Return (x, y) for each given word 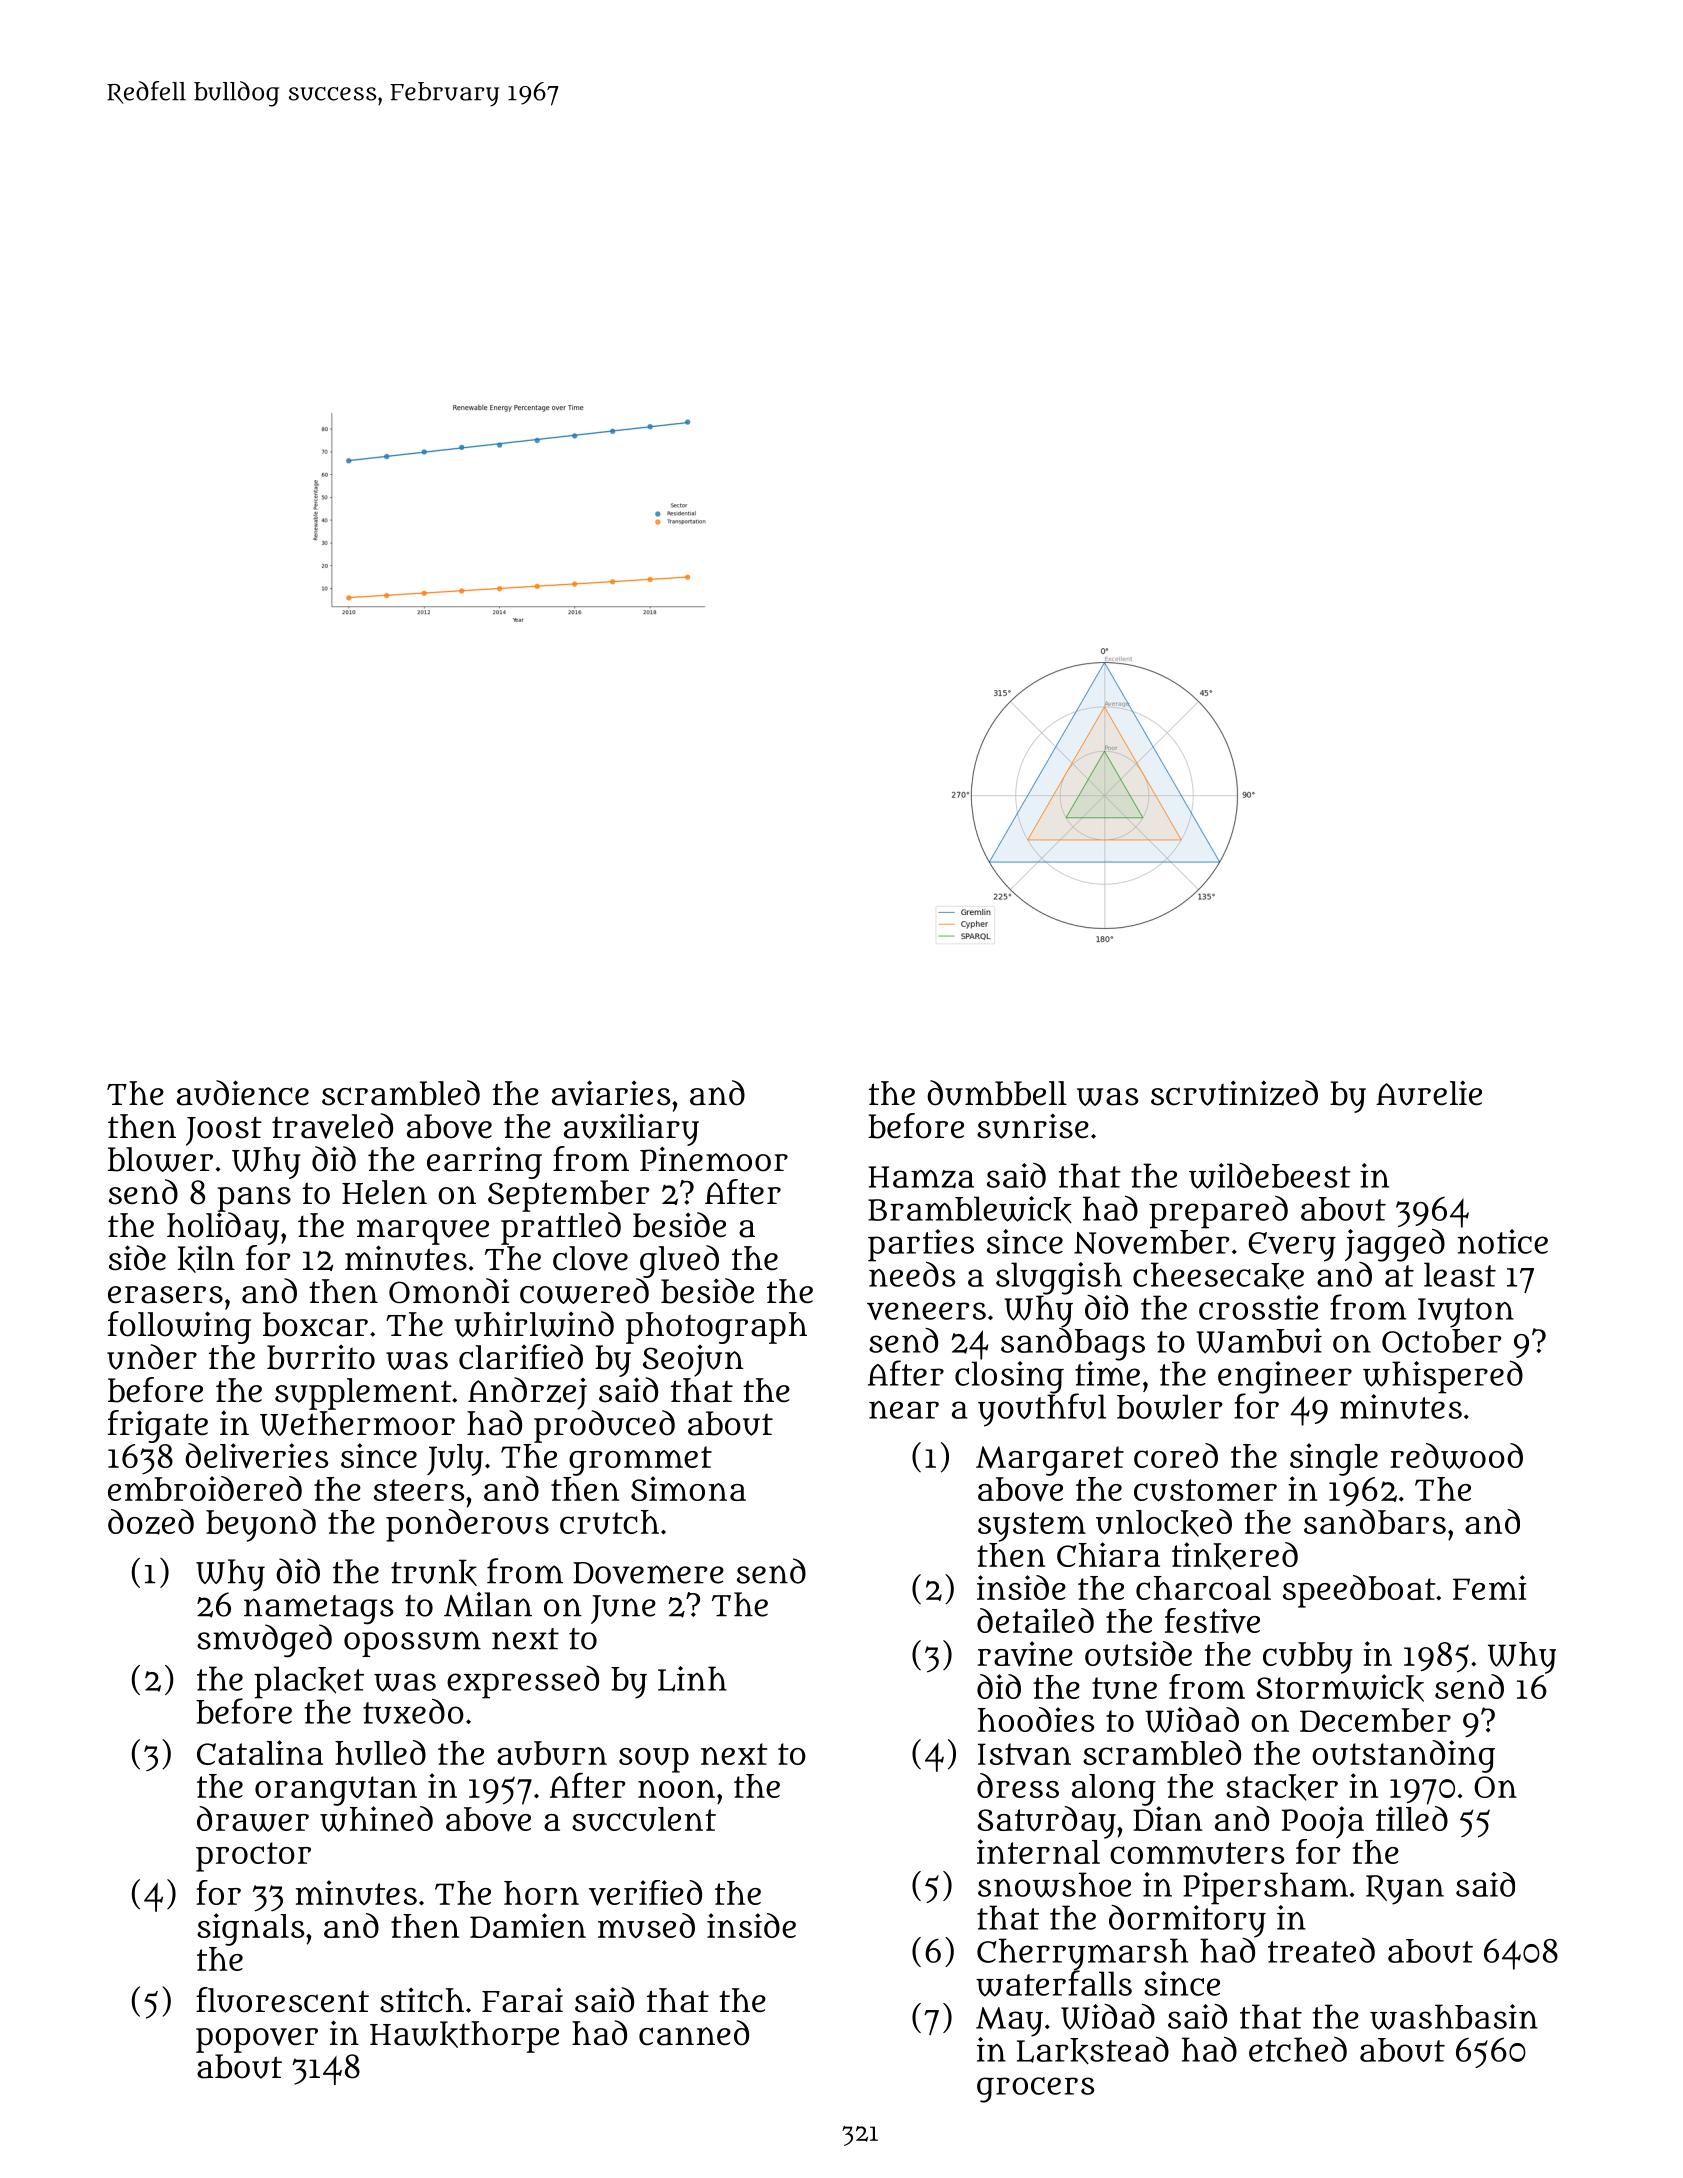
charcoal (1203, 1588)
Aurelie (1429, 1093)
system (1032, 1527)
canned (694, 2033)
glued (679, 1261)
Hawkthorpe (464, 2037)
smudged (264, 1641)
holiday (223, 1228)
